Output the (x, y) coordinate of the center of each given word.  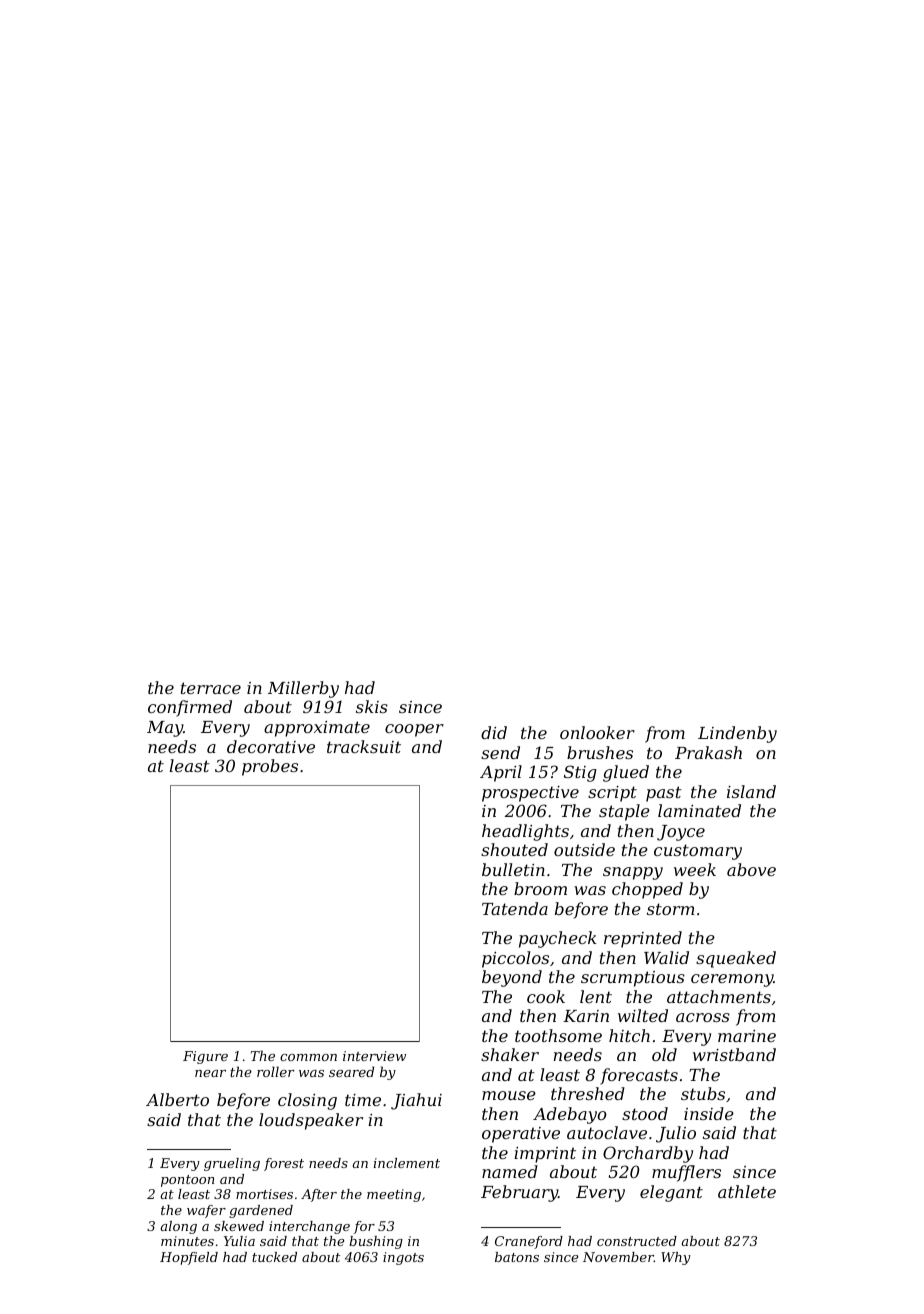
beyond (512, 978)
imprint (545, 1155)
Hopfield (189, 1258)
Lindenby (737, 734)
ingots (403, 1258)
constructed (637, 1241)
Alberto (177, 1099)
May (165, 729)
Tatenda (515, 908)
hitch (629, 1035)
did (494, 732)
